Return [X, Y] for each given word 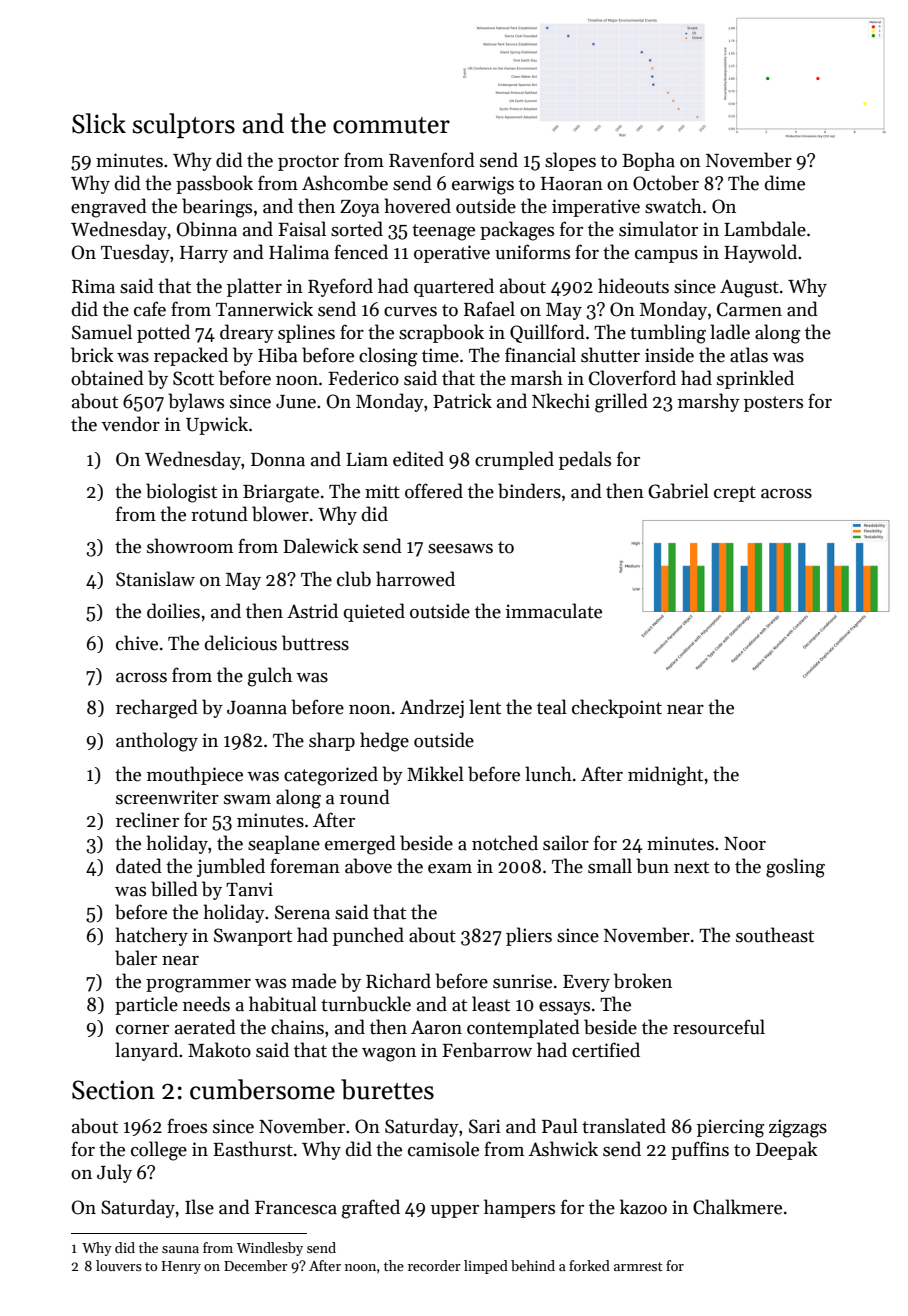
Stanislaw [155, 579]
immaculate [554, 611]
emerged [360, 845]
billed [174, 889]
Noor [745, 844]
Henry [181, 1267]
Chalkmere [737, 1207]
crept [735, 494]
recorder [434, 1265]
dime [785, 183]
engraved [109, 208]
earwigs [483, 185]
